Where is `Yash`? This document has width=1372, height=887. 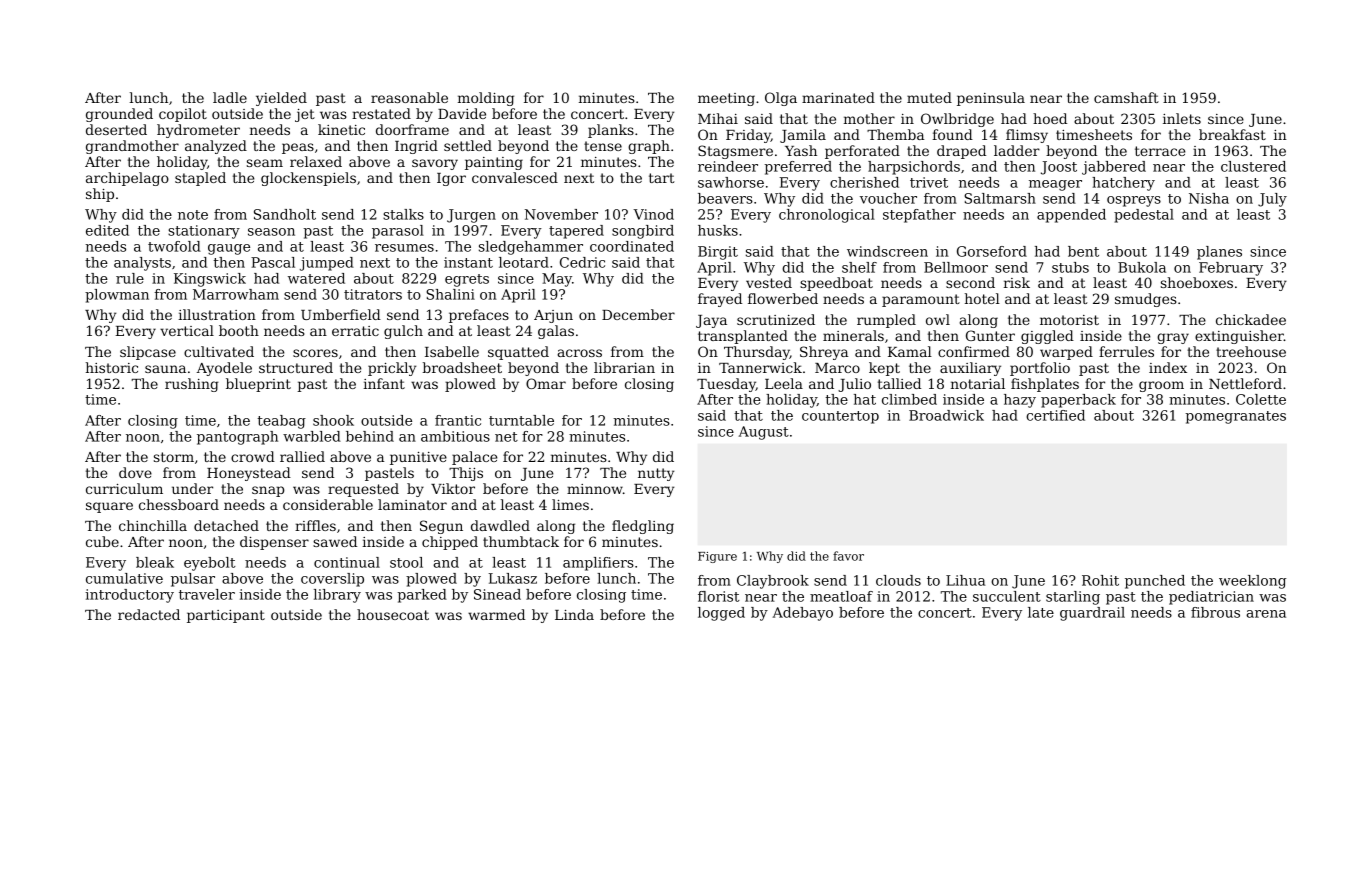
Yash is located at coordinates (801, 150).
